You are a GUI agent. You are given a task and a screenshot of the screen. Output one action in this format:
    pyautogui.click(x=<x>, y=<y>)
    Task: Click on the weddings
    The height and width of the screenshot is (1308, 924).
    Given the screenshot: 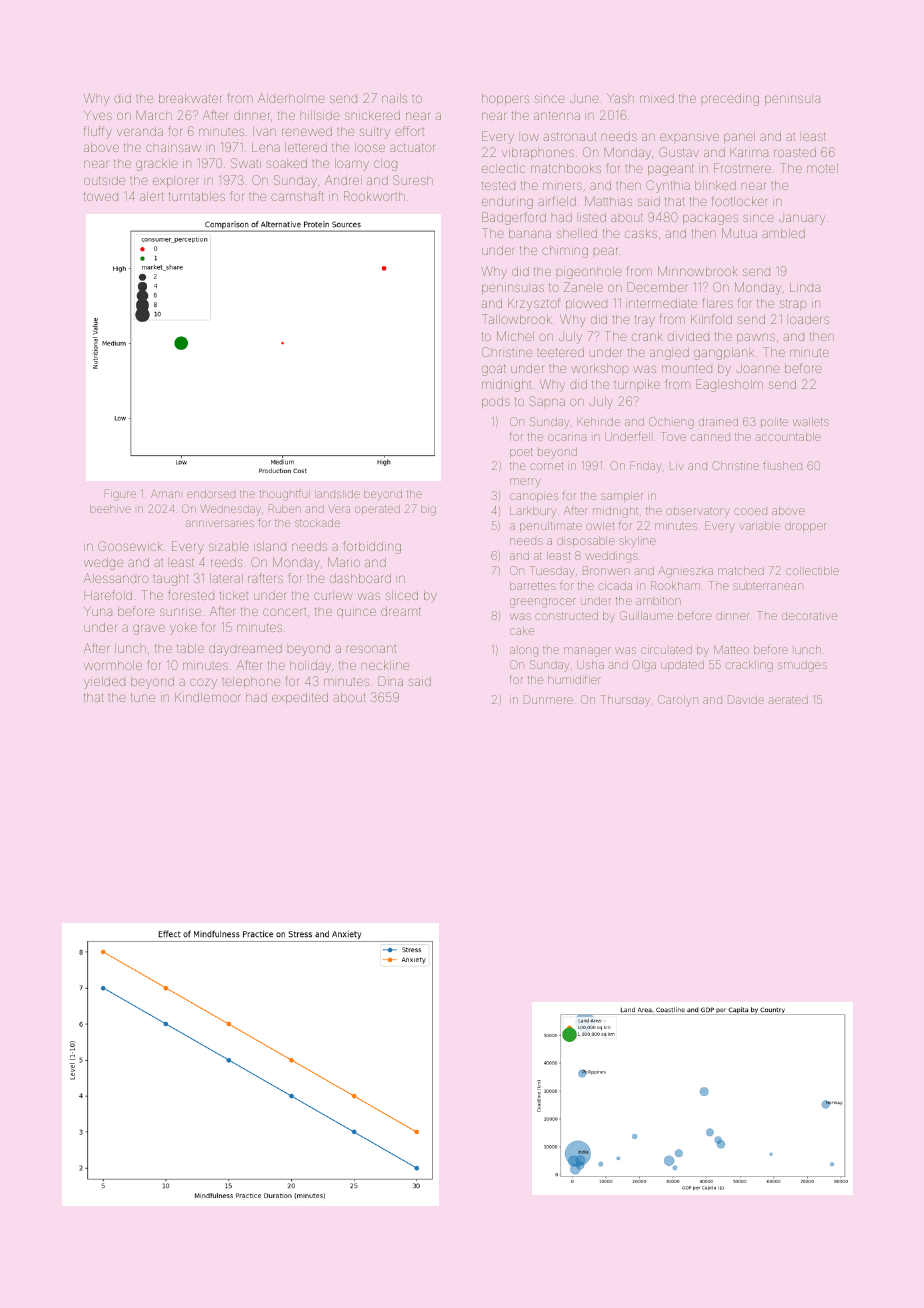 What is the action you would take?
    pyautogui.click(x=612, y=557)
